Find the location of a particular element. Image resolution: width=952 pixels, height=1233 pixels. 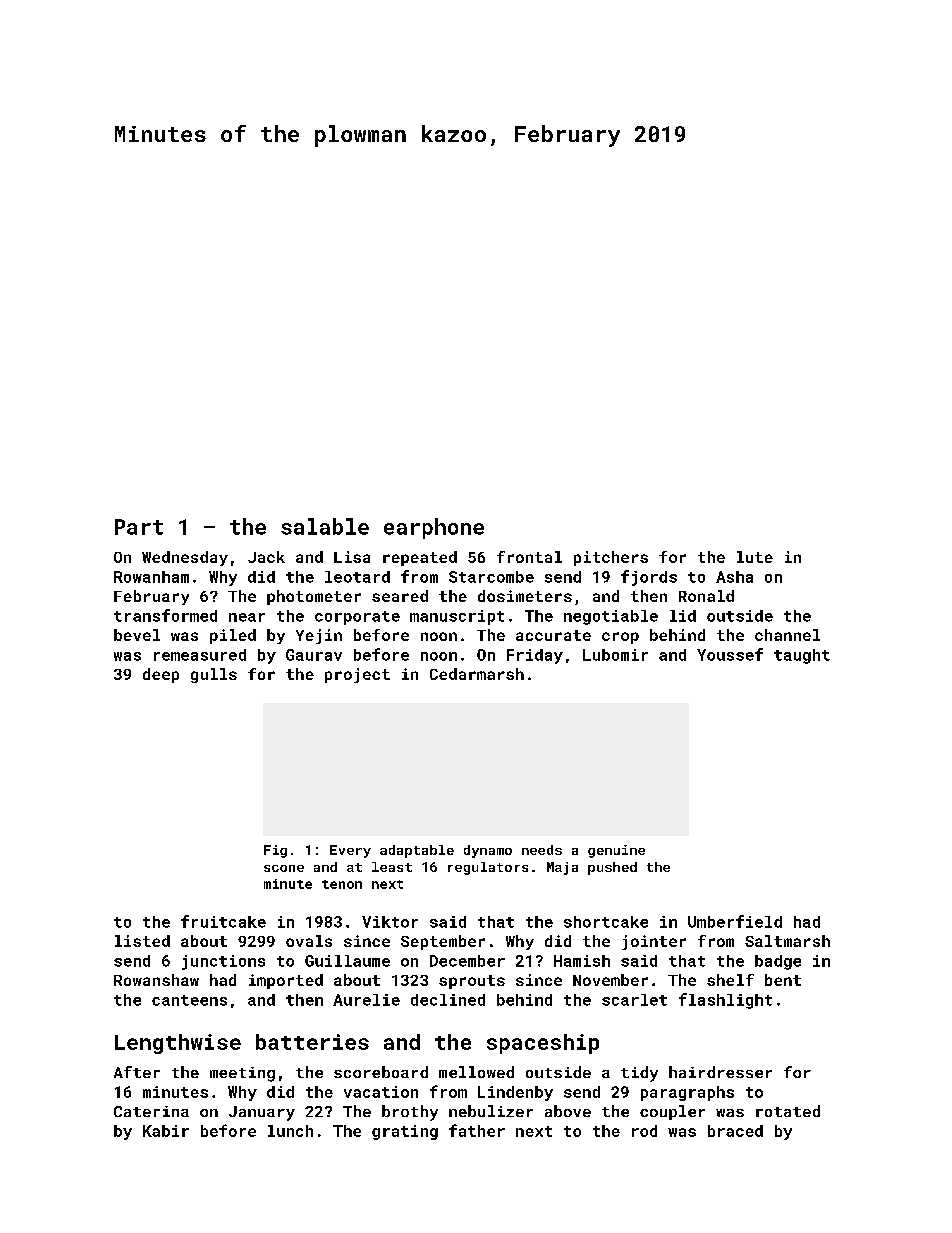

Fig is located at coordinates (275, 851).
